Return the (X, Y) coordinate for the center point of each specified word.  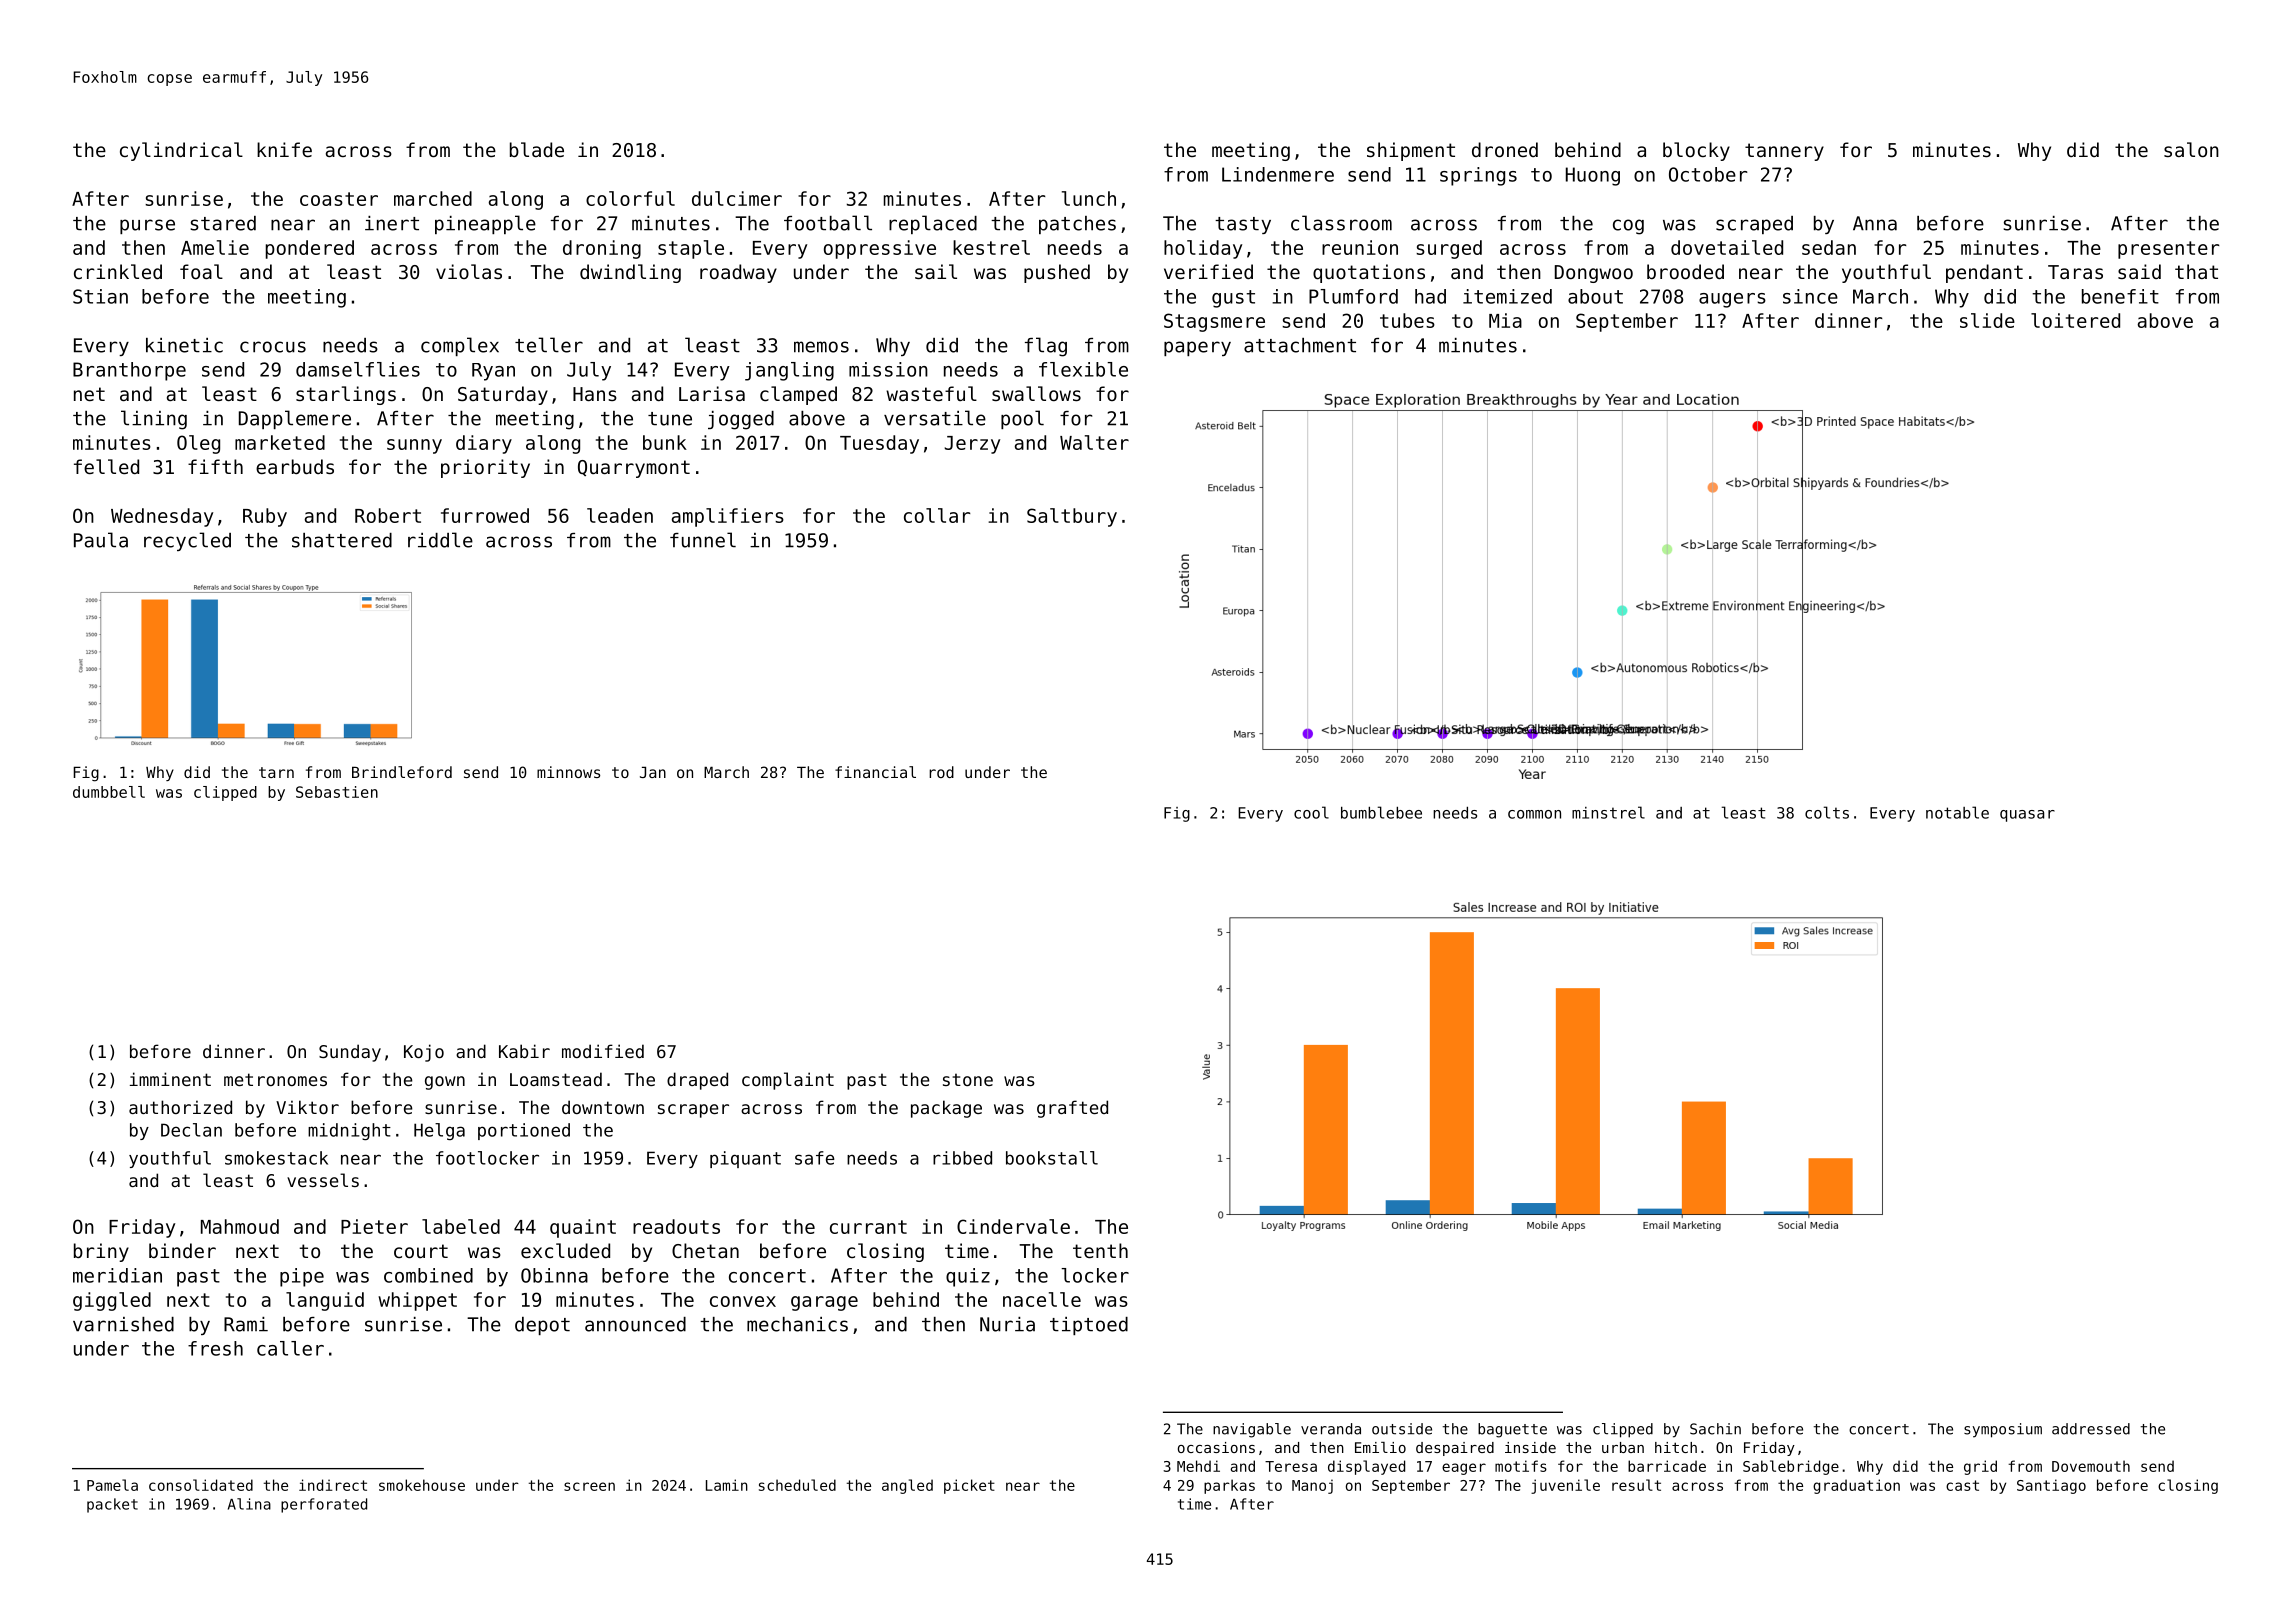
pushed (1057, 273)
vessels (323, 1180)
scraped (1754, 225)
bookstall (1052, 1158)
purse (147, 226)
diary (484, 444)
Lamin (727, 1485)
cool (1311, 812)
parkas (1229, 1486)
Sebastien (337, 792)
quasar (2027, 816)
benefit (2120, 296)
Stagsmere (1214, 322)
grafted (1072, 1109)
